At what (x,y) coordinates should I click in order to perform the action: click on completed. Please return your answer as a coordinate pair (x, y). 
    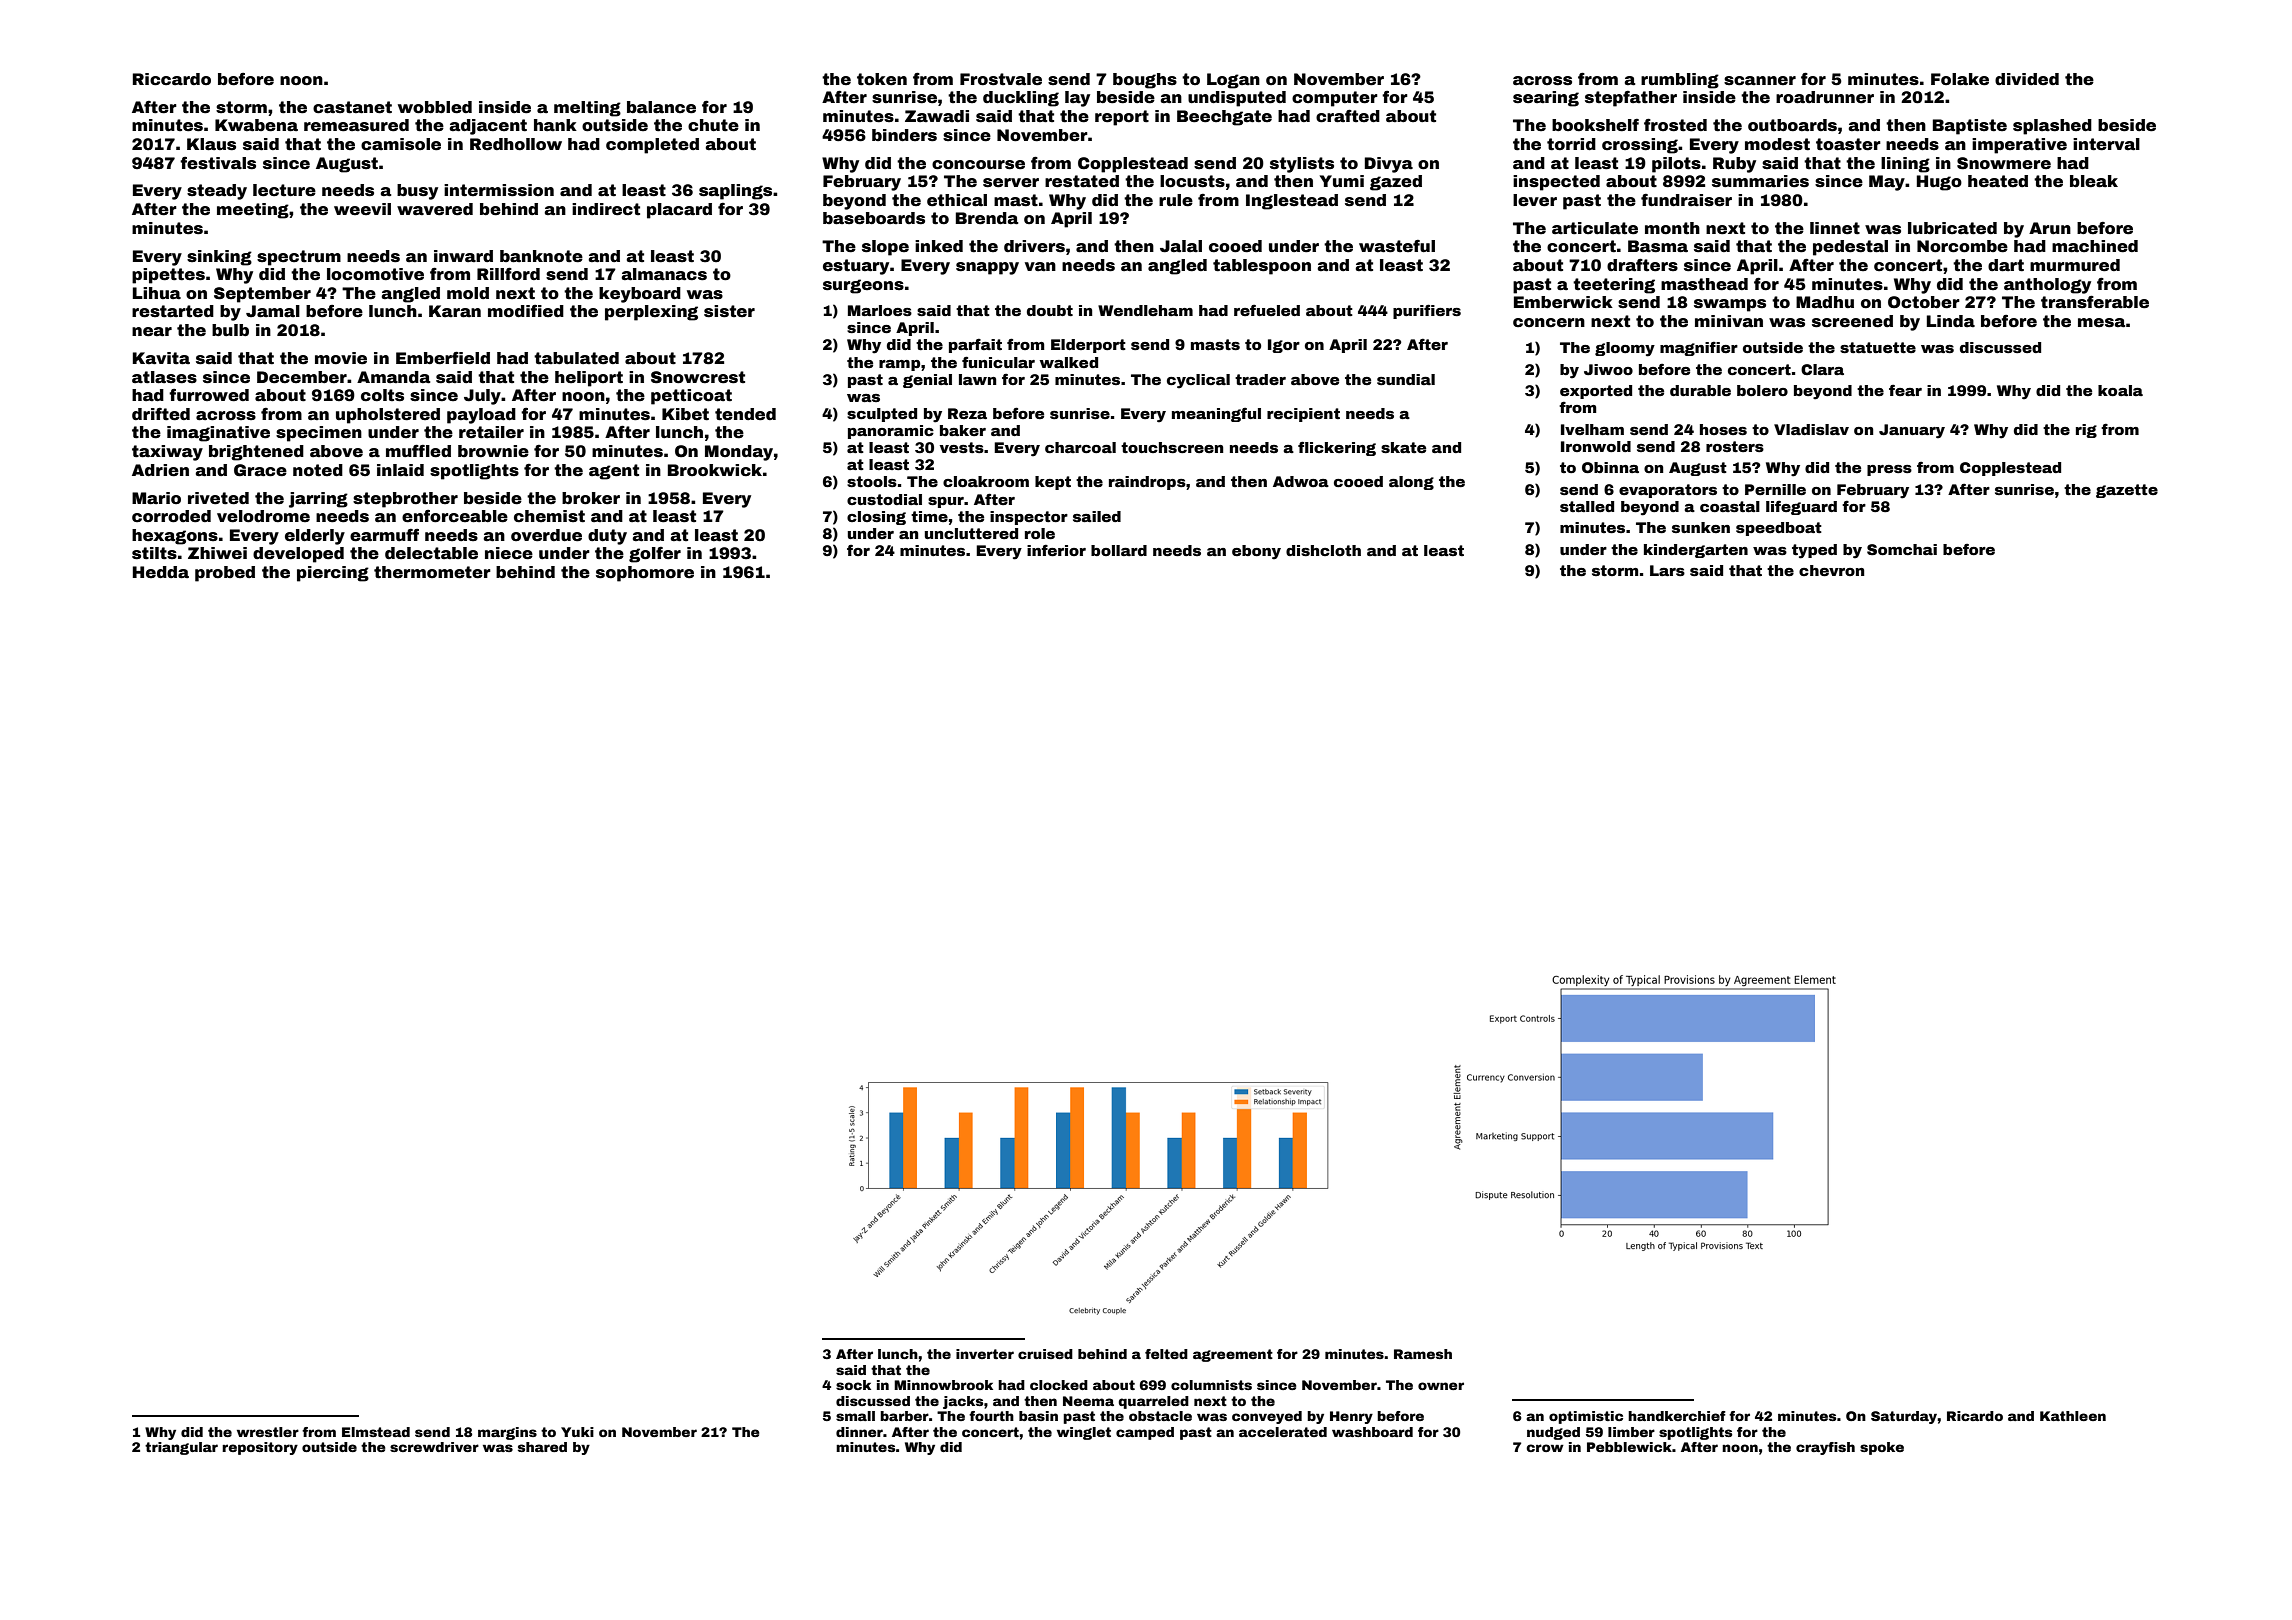
    Looking at the image, I should click on (652, 146).
